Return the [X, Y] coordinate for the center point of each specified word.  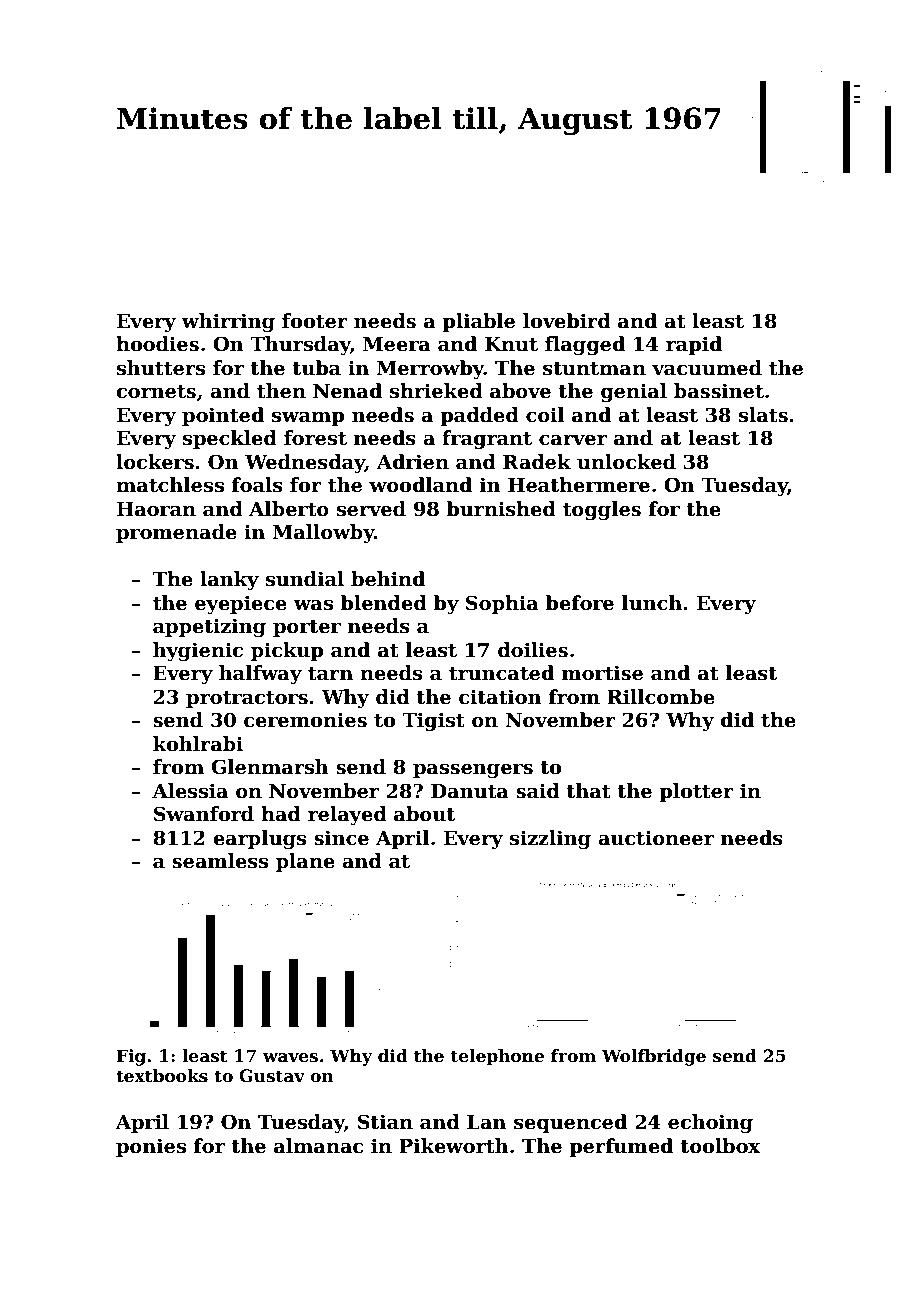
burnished [501, 509]
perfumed [621, 1147]
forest [315, 438]
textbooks [162, 1076]
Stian [385, 1122]
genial [634, 392]
